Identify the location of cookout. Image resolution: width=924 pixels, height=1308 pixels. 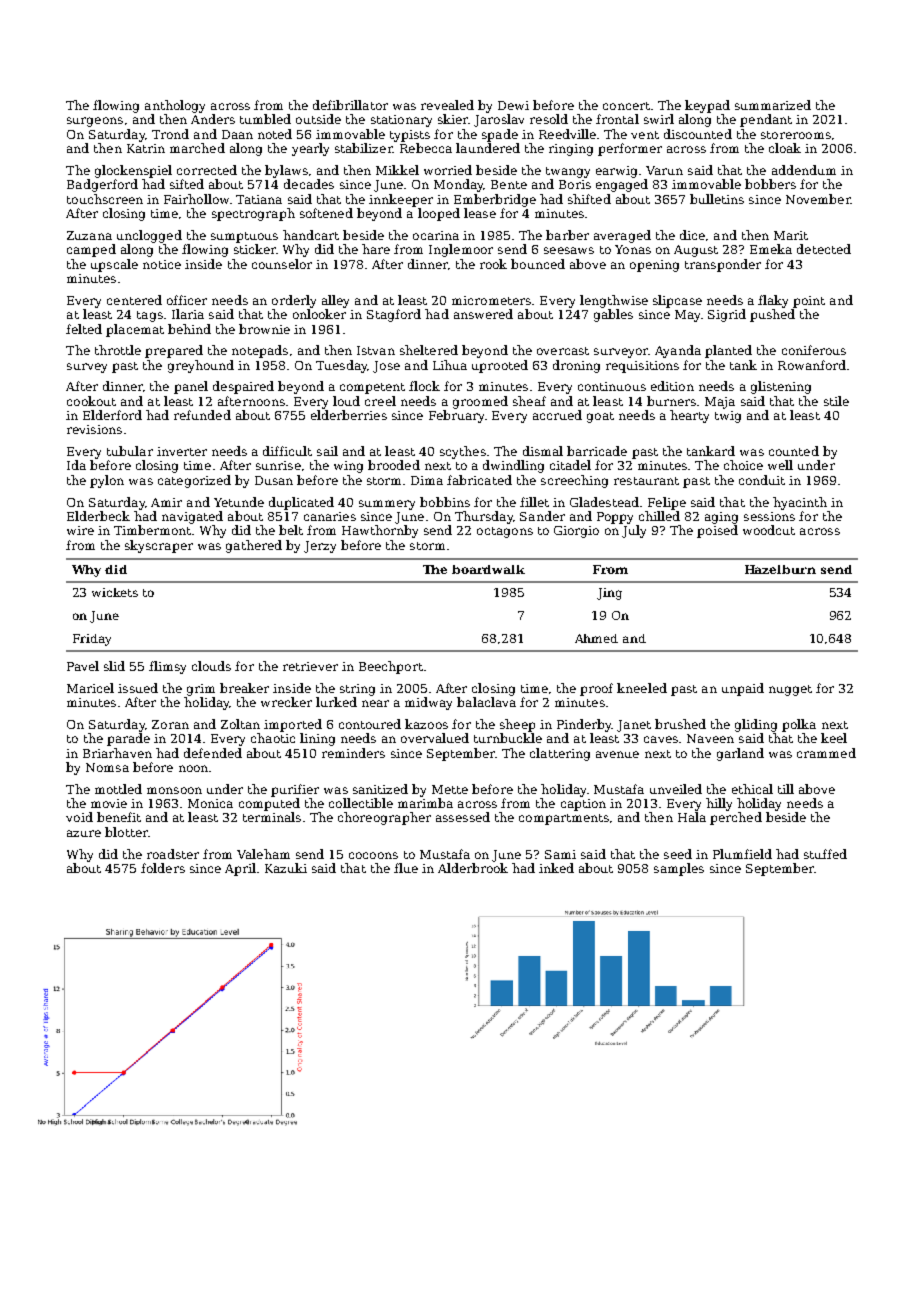
(91, 401).
